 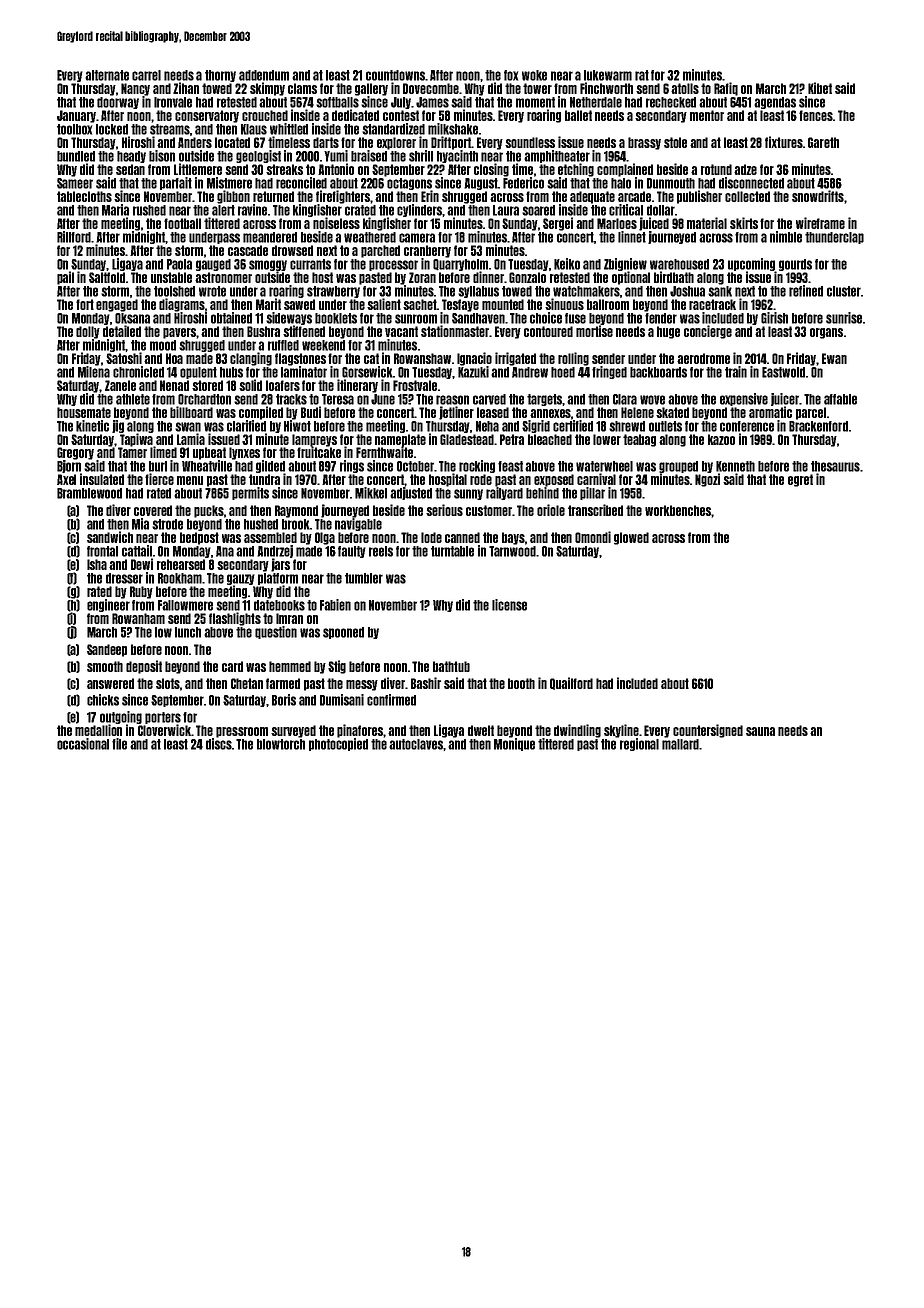 What do you see at coordinates (232, 666) in the image?
I see `card` at bounding box center [232, 666].
